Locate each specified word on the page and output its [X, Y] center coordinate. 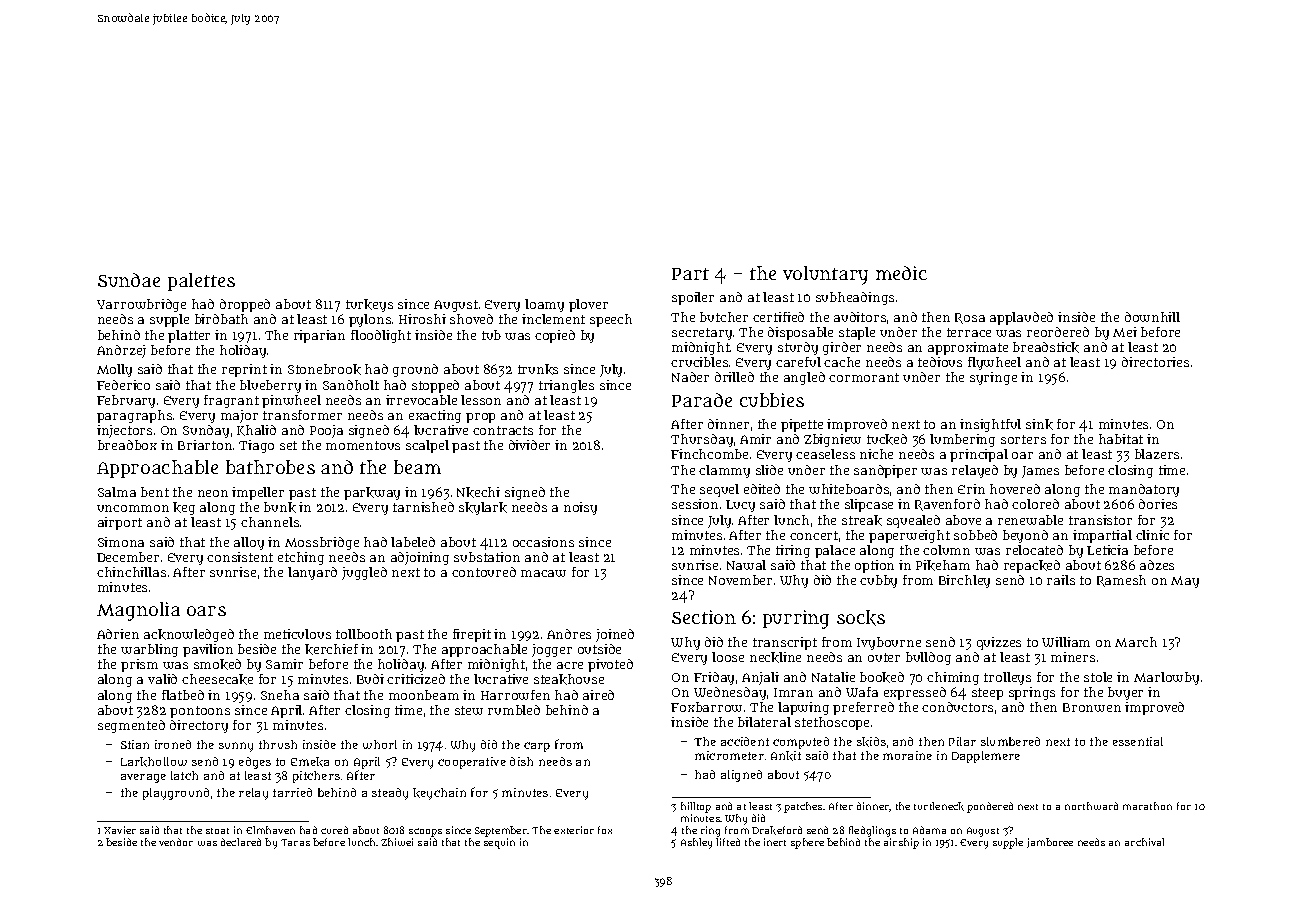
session [695, 504]
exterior [574, 830]
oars [206, 611]
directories [1155, 362]
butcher [724, 317]
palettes [201, 282]
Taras [295, 842]
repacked [1032, 566]
